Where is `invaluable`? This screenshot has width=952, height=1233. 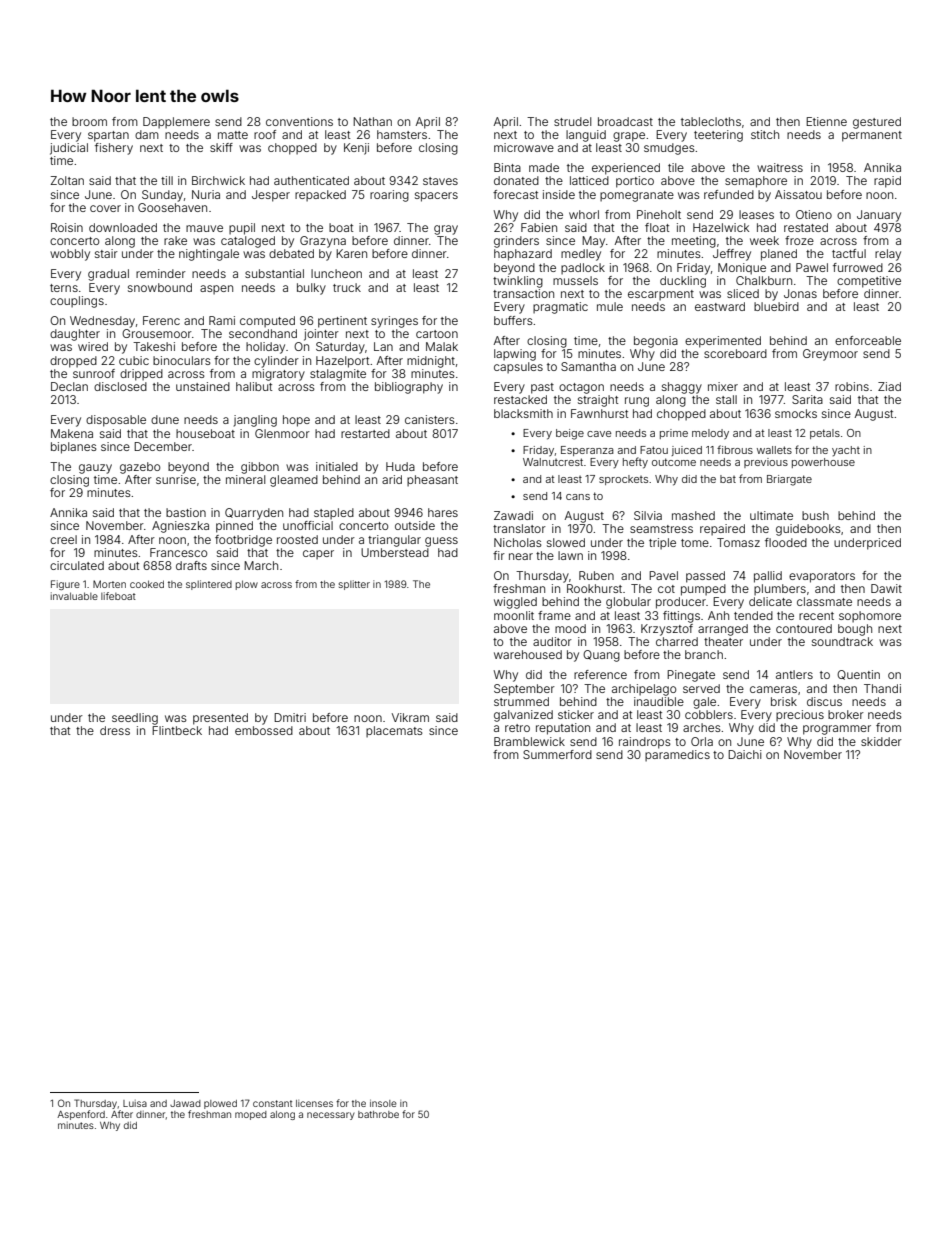
invaluable is located at coordinates (74, 596).
